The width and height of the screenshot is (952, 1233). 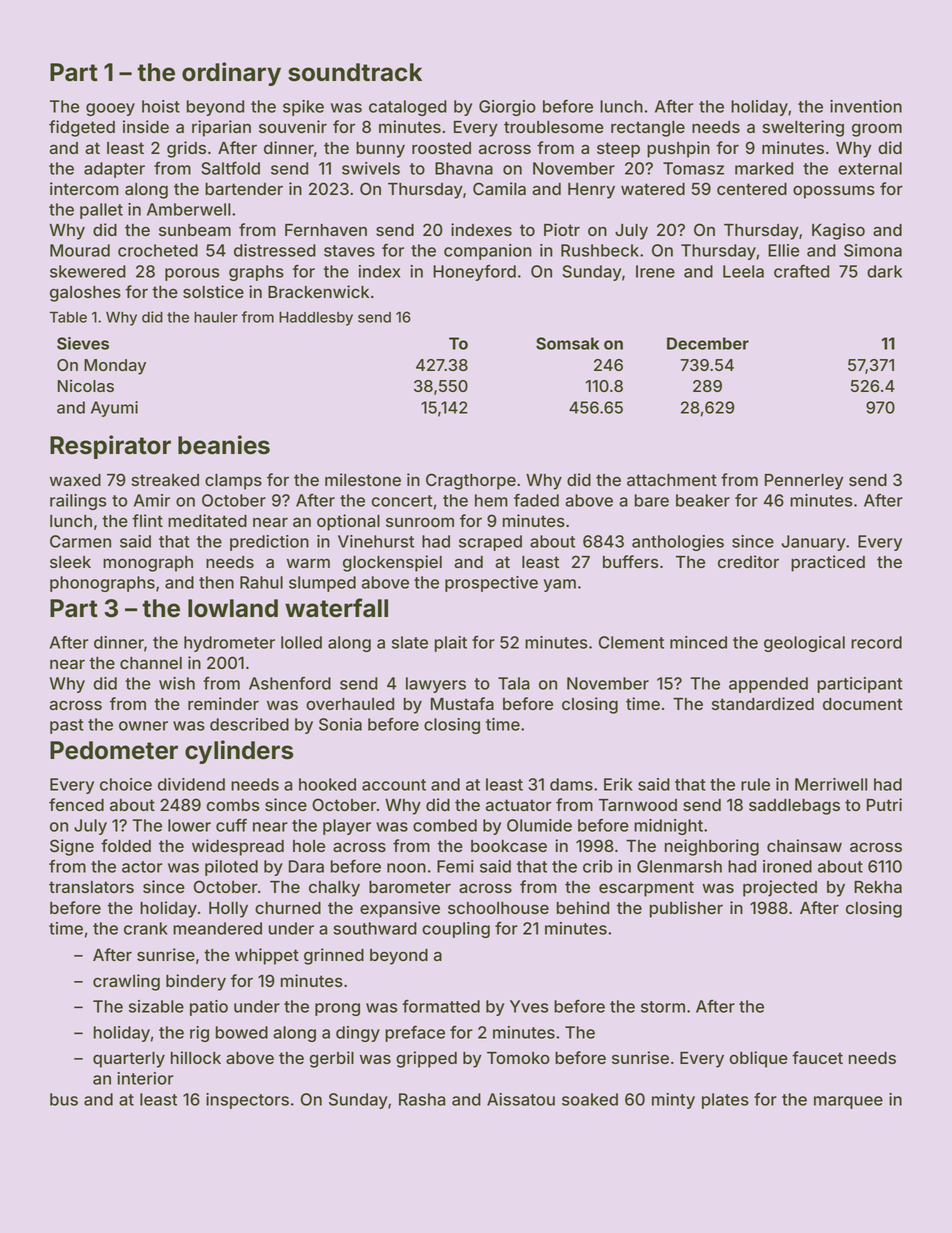 What do you see at coordinates (110, 109) in the screenshot?
I see `gooey` at bounding box center [110, 109].
